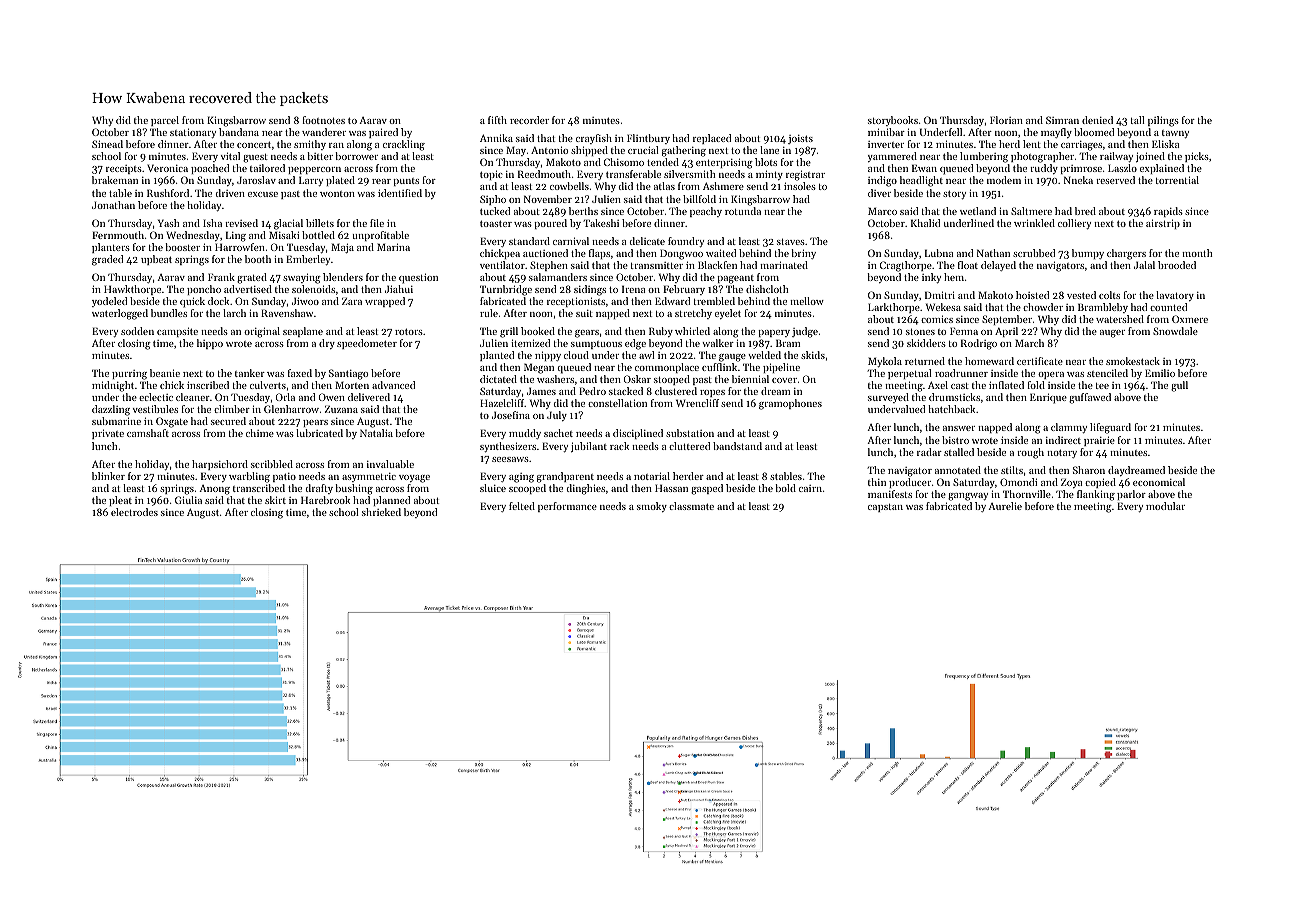 The height and width of the image is (924, 1308). What do you see at coordinates (376, 433) in the image?
I see `Natalia` at bounding box center [376, 433].
